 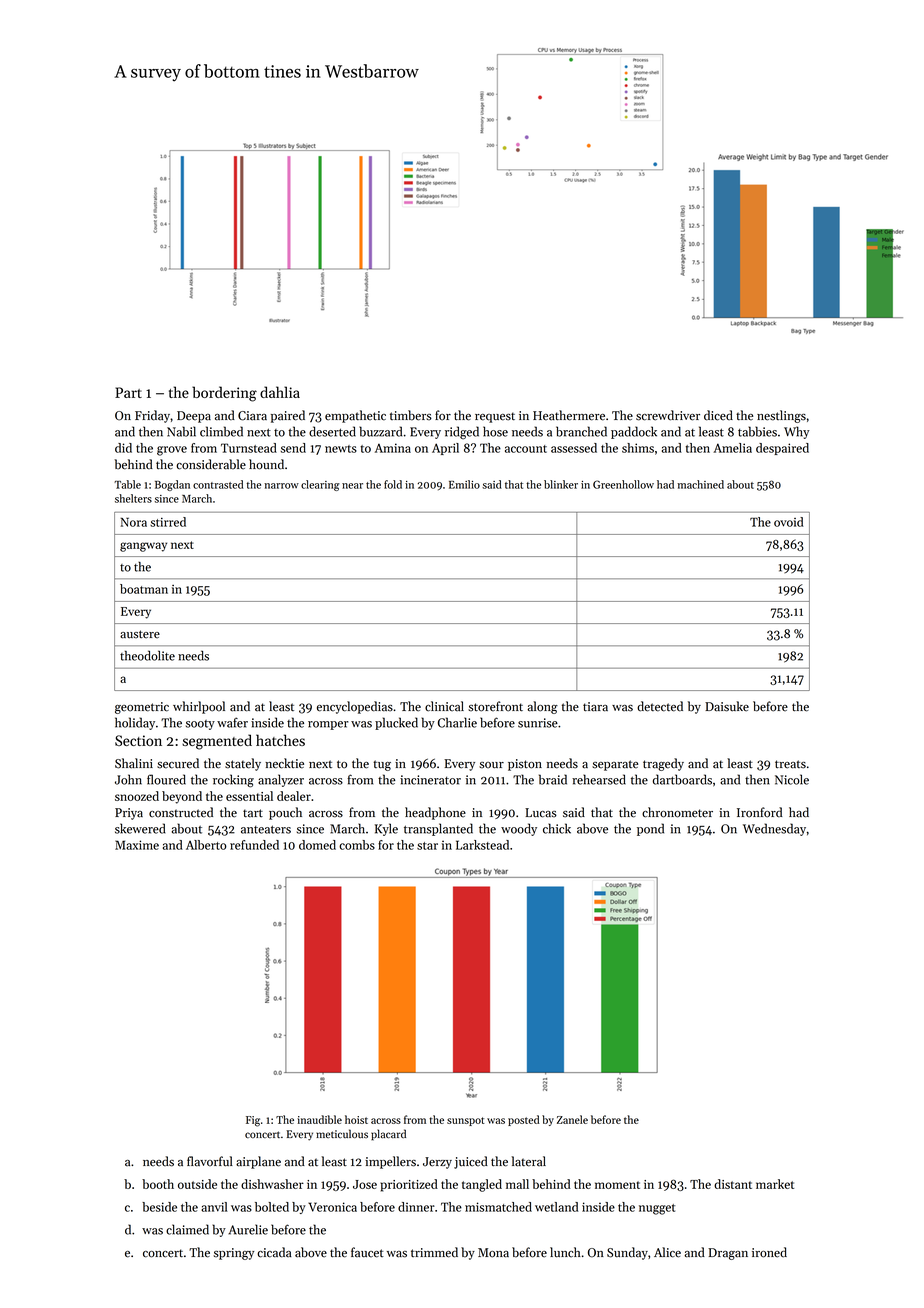 What do you see at coordinates (727, 706) in the screenshot?
I see `Daisuke` at bounding box center [727, 706].
